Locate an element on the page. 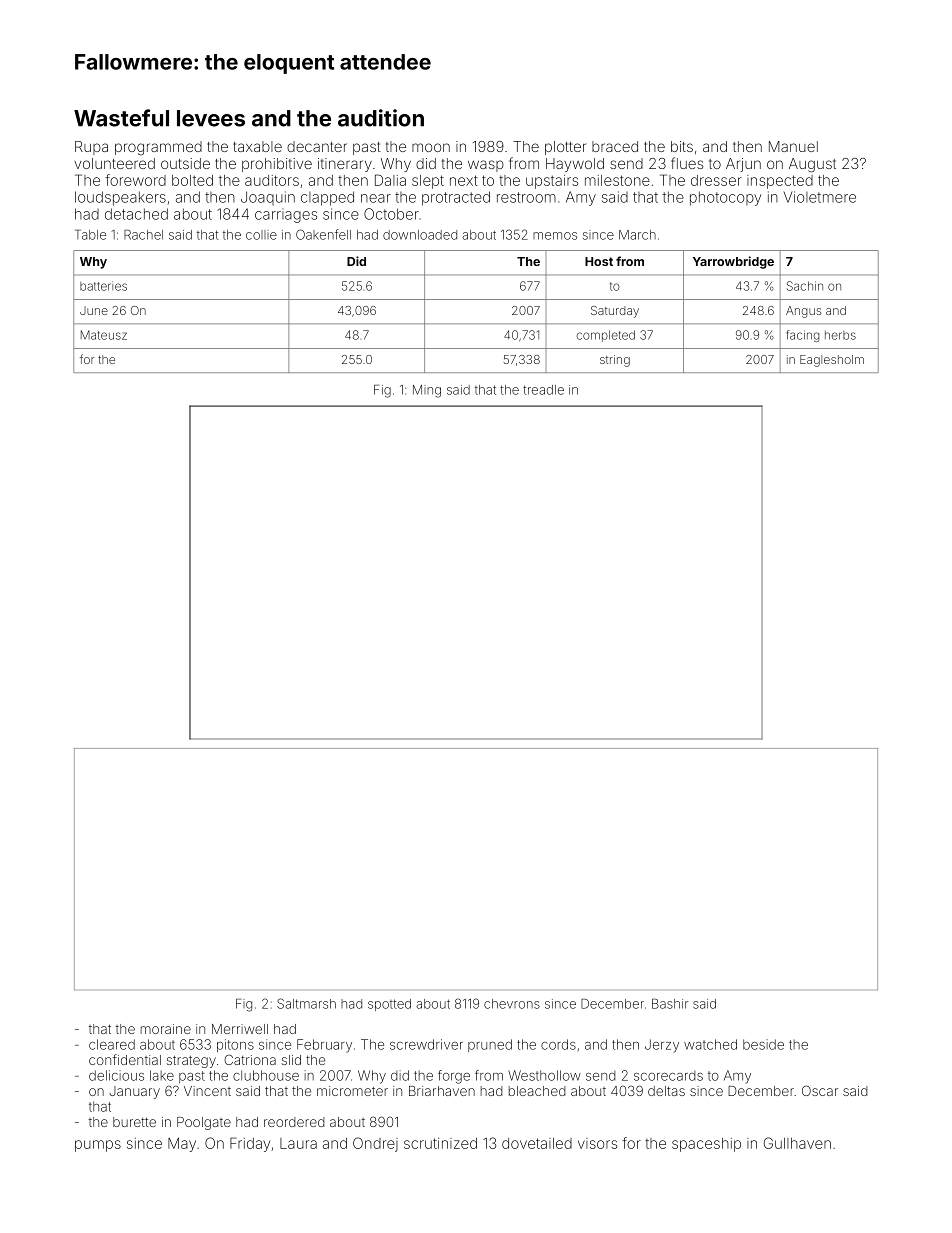 The image size is (952, 1233). moraine is located at coordinates (166, 1029).
